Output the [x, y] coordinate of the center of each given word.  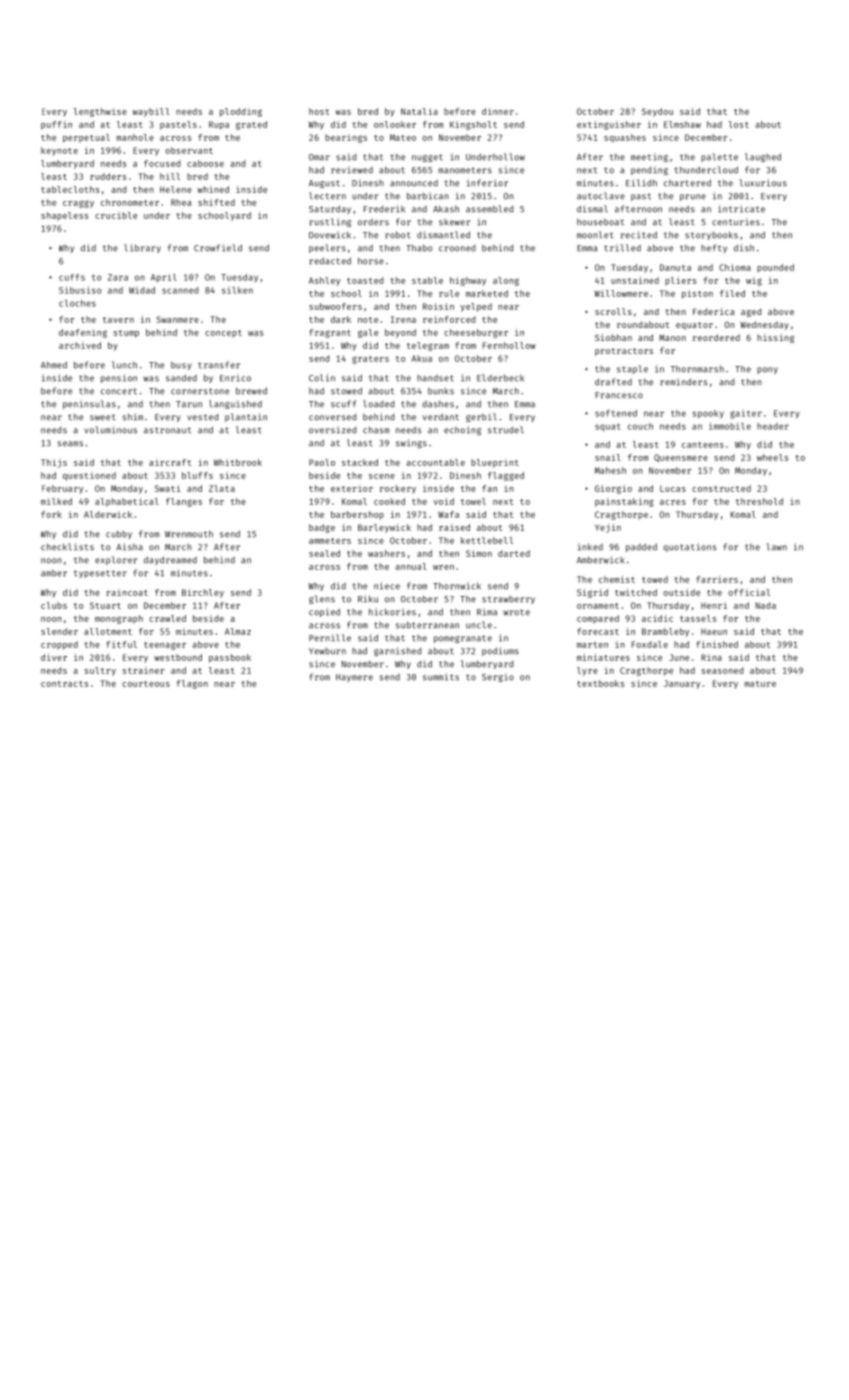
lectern [327, 196]
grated [251, 125]
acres [673, 502]
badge [322, 528]
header [773, 426]
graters [370, 360]
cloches [77, 303]
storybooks [711, 235]
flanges [184, 502]
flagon [192, 684]
